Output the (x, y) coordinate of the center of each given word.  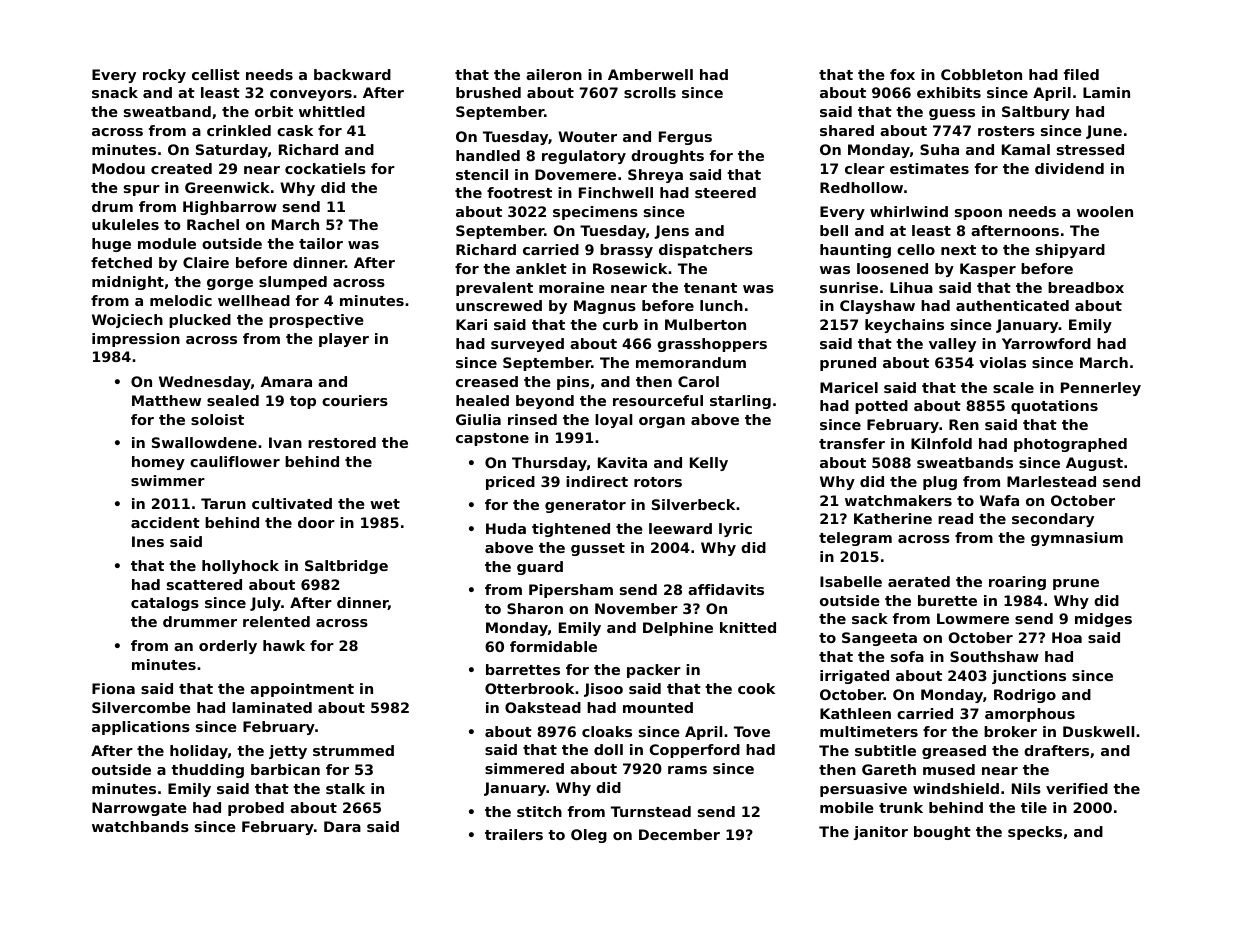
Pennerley (1101, 389)
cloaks (607, 731)
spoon (978, 214)
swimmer (168, 480)
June (1104, 132)
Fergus (685, 138)
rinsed (532, 419)
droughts (667, 157)
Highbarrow (230, 208)
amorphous (1030, 715)
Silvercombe (141, 707)
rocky (164, 76)
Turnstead (651, 811)
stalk (345, 788)
